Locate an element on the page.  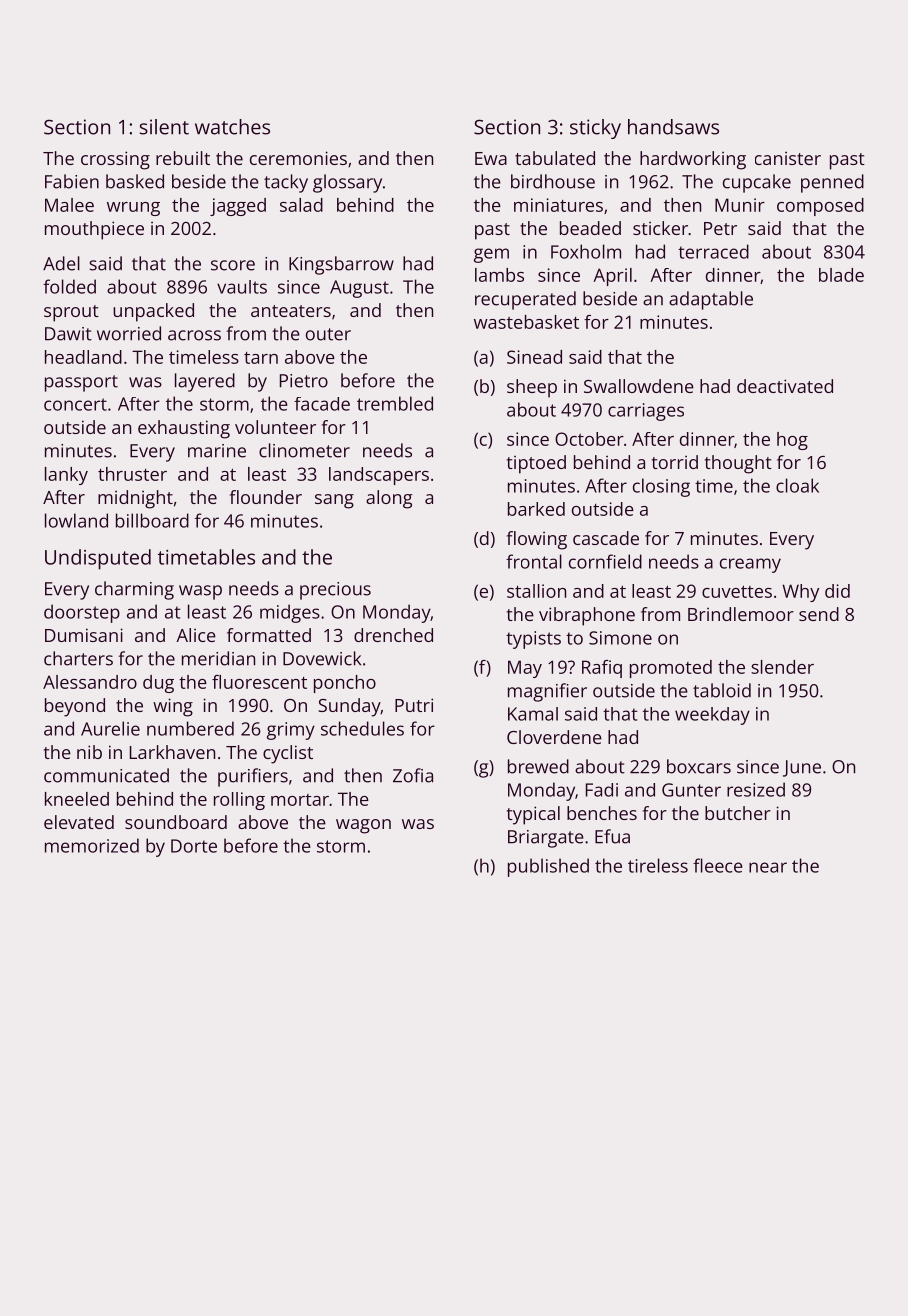
concert is located at coordinates (75, 404).
